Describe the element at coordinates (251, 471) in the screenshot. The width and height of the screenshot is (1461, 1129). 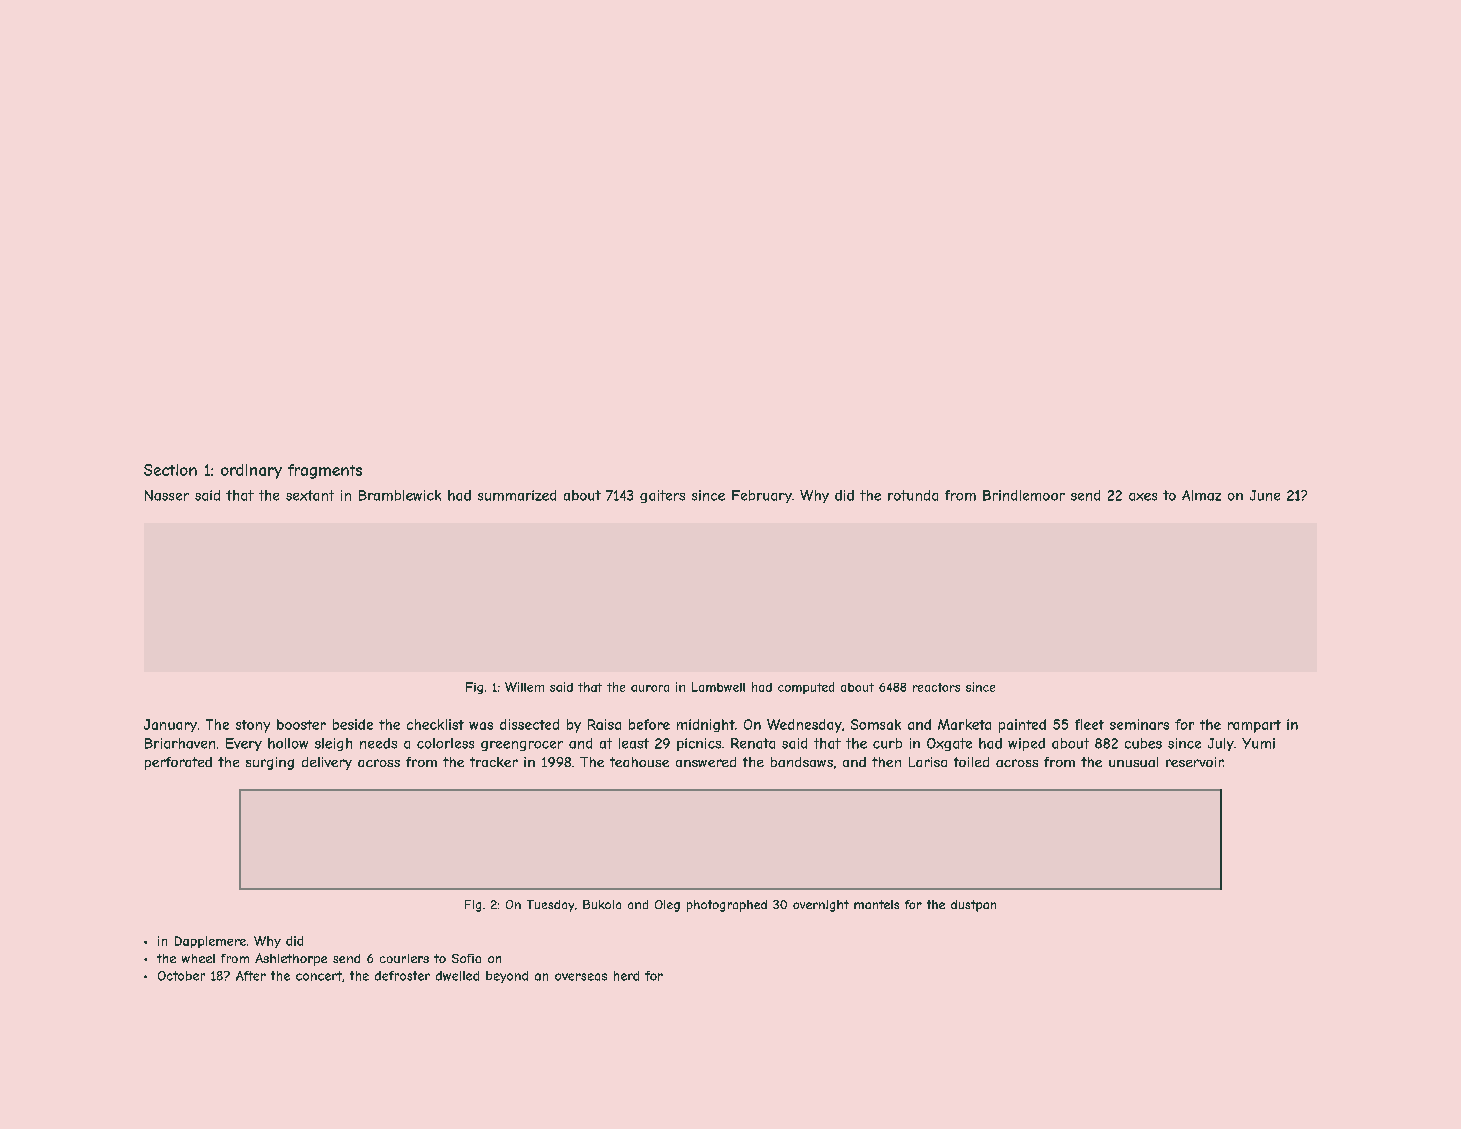
I see `ordinary` at that location.
